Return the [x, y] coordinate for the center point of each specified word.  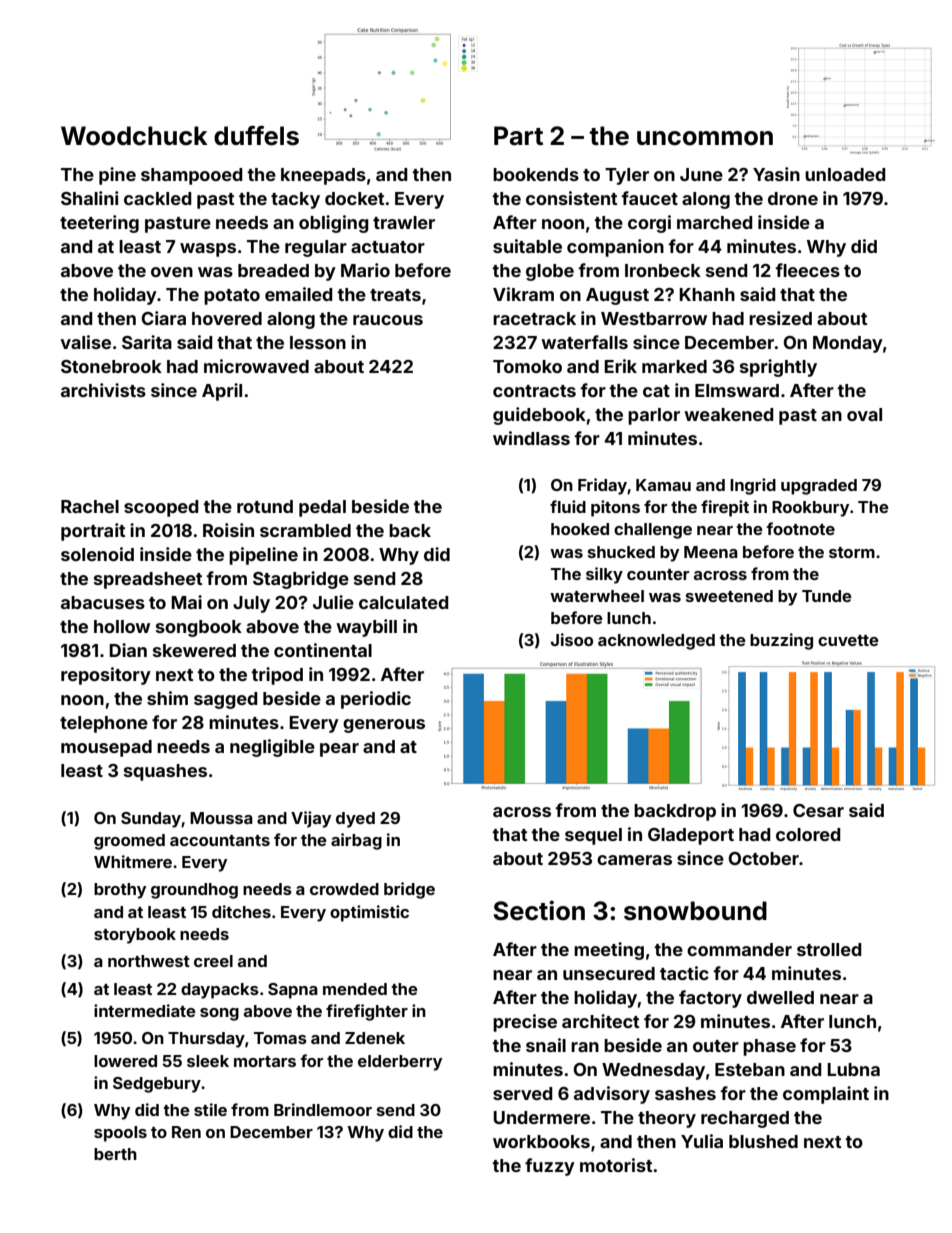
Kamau [663, 485]
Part [518, 136]
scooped [161, 508]
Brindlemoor [323, 1109]
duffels [256, 136]
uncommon [705, 138]
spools [120, 1134]
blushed [763, 1141]
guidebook [539, 416]
